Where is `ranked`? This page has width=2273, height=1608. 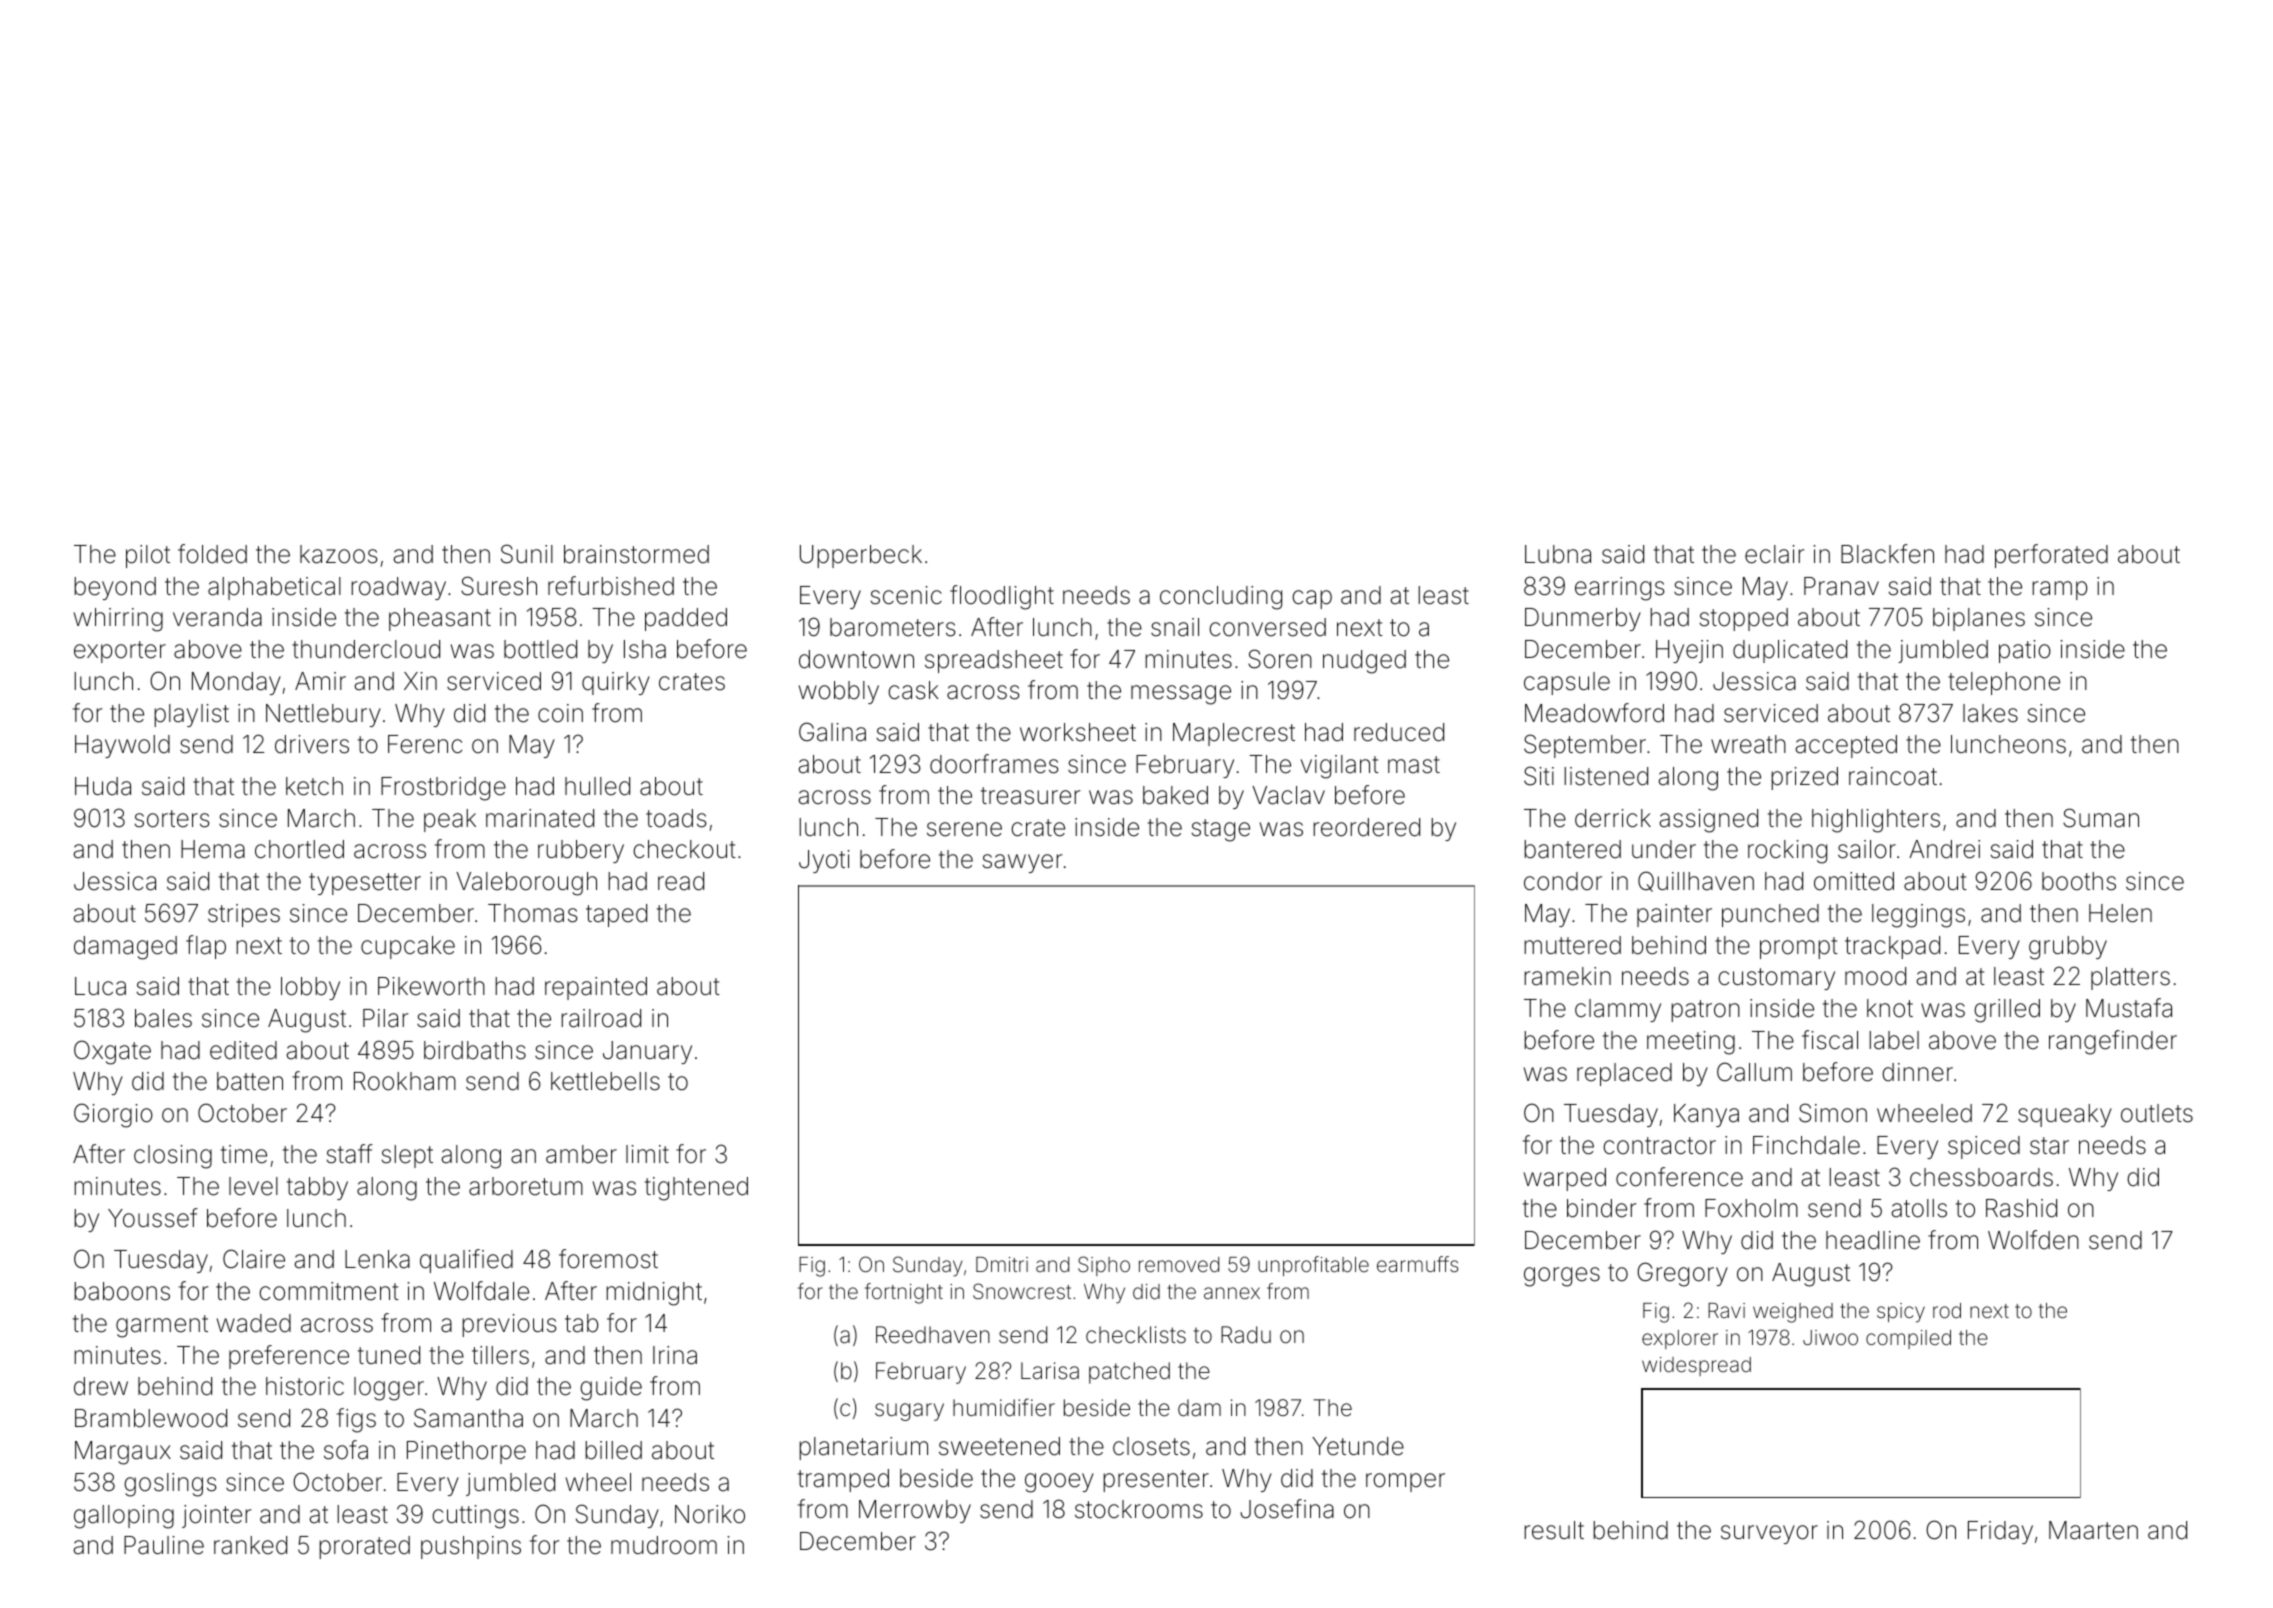
ranked is located at coordinates (250, 1545).
